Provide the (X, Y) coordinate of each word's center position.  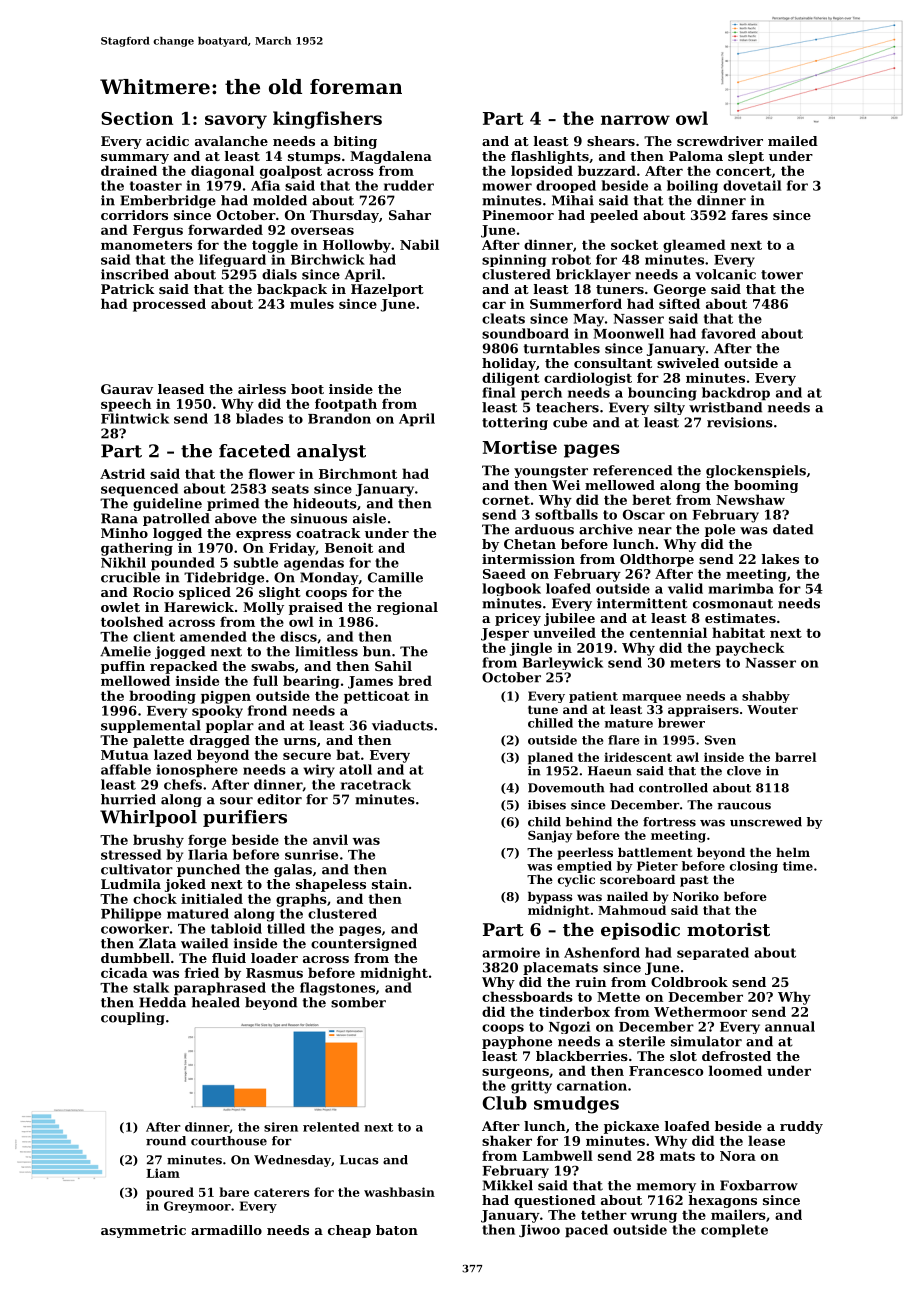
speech (126, 405)
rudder (409, 185)
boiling (692, 186)
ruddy (801, 1127)
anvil (330, 839)
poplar (230, 726)
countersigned (364, 944)
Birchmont (358, 473)
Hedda (162, 1002)
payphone (517, 1042)
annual (790, 1026)
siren (281, 1127)
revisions (740, 422)
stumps (314, 158)
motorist (728, 929)
